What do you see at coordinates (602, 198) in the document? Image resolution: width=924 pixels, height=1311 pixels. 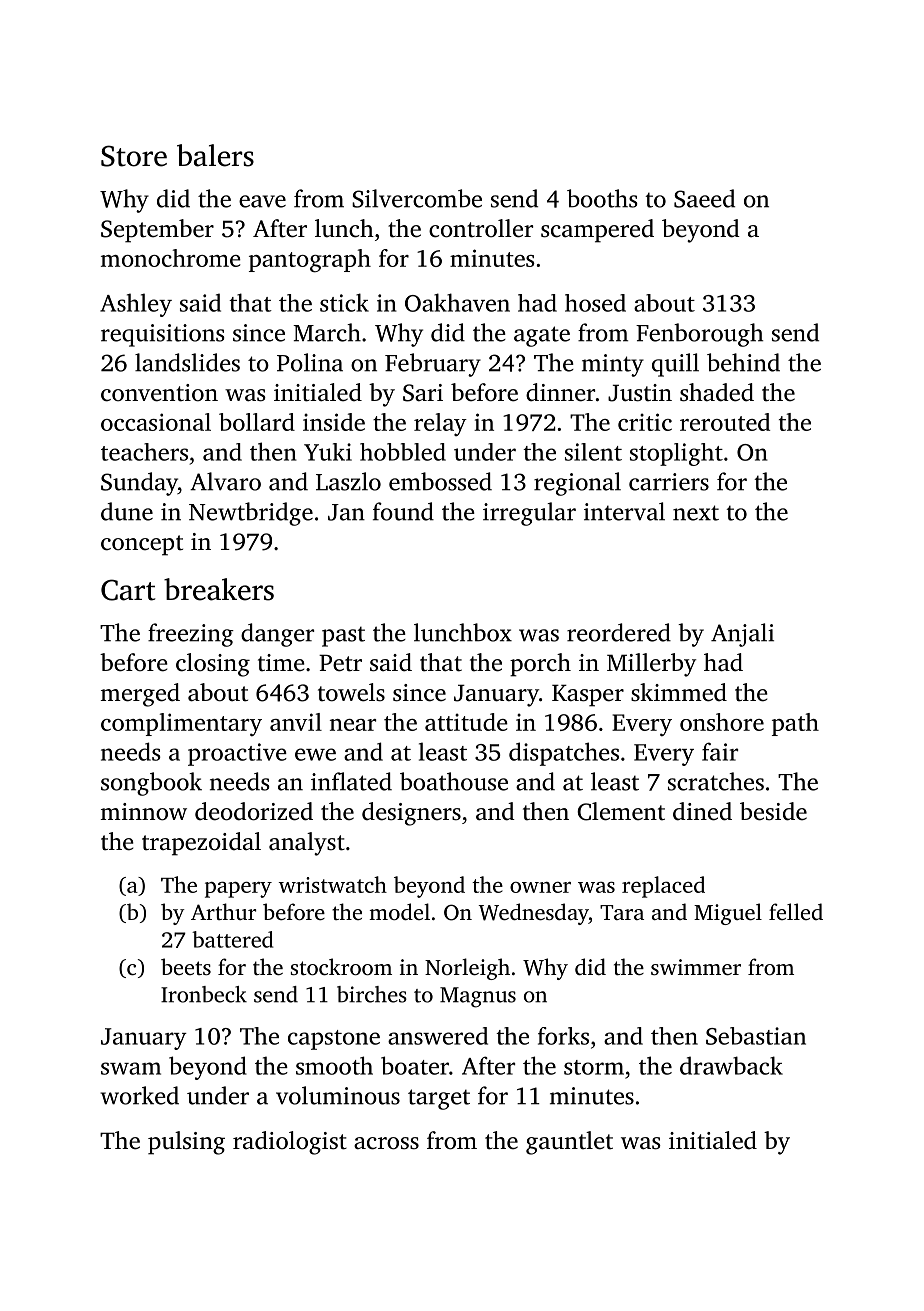 I see `booths` at bounding box center [602, 198].
